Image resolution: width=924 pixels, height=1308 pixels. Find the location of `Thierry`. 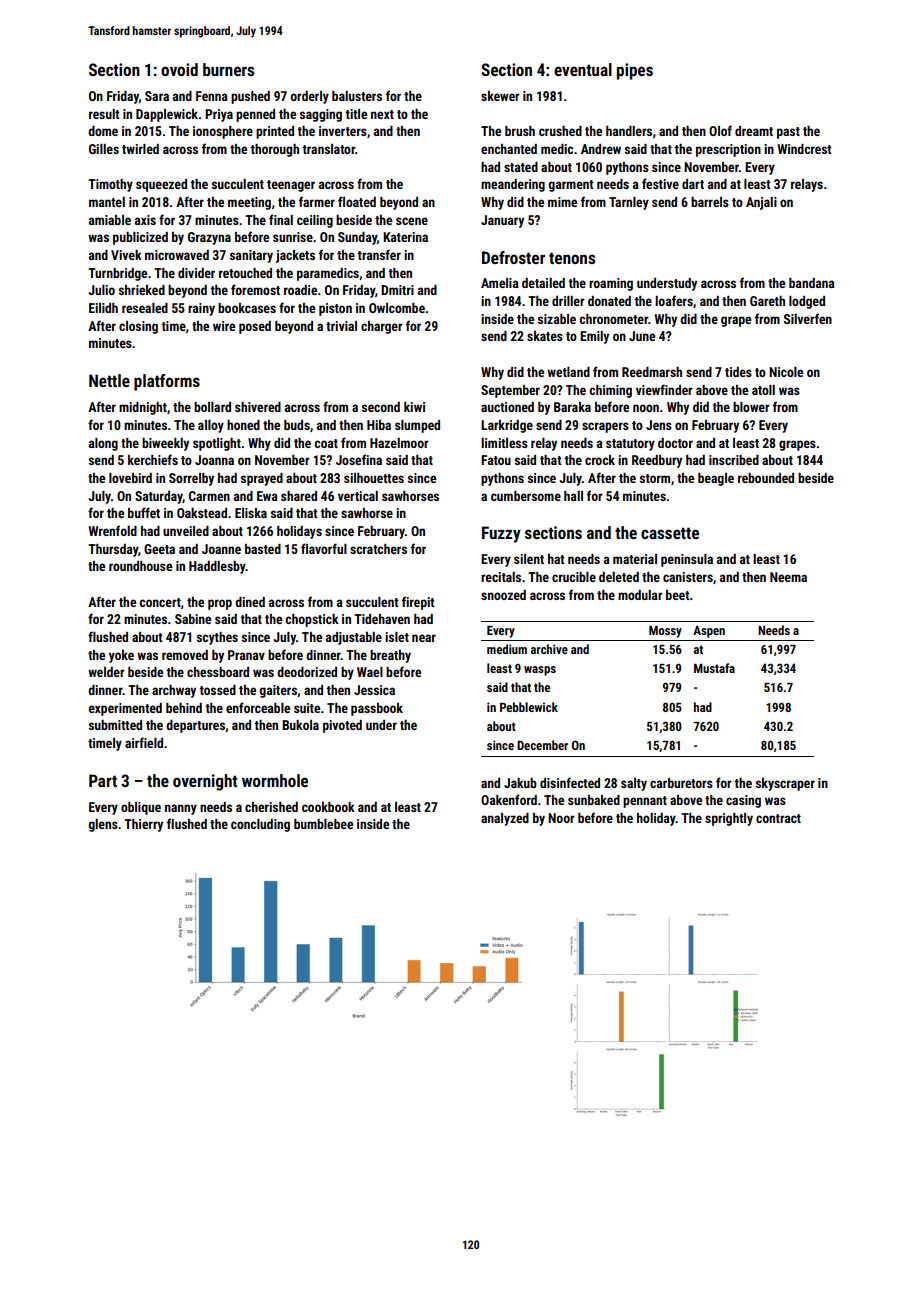

Thierry is located at coordinates (143, 825).
